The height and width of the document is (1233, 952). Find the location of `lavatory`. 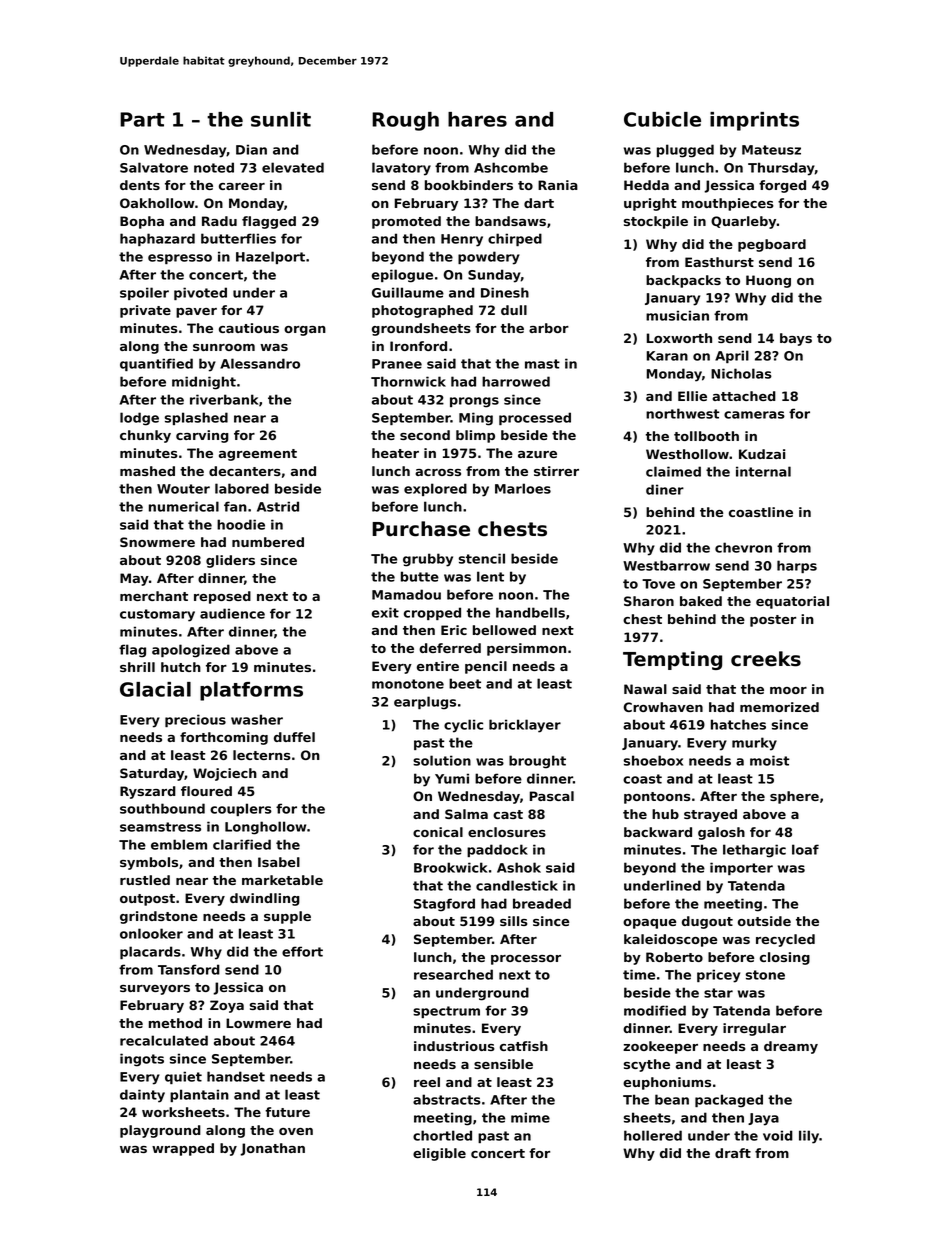

lavatory is located at coordinates (401, 169).
